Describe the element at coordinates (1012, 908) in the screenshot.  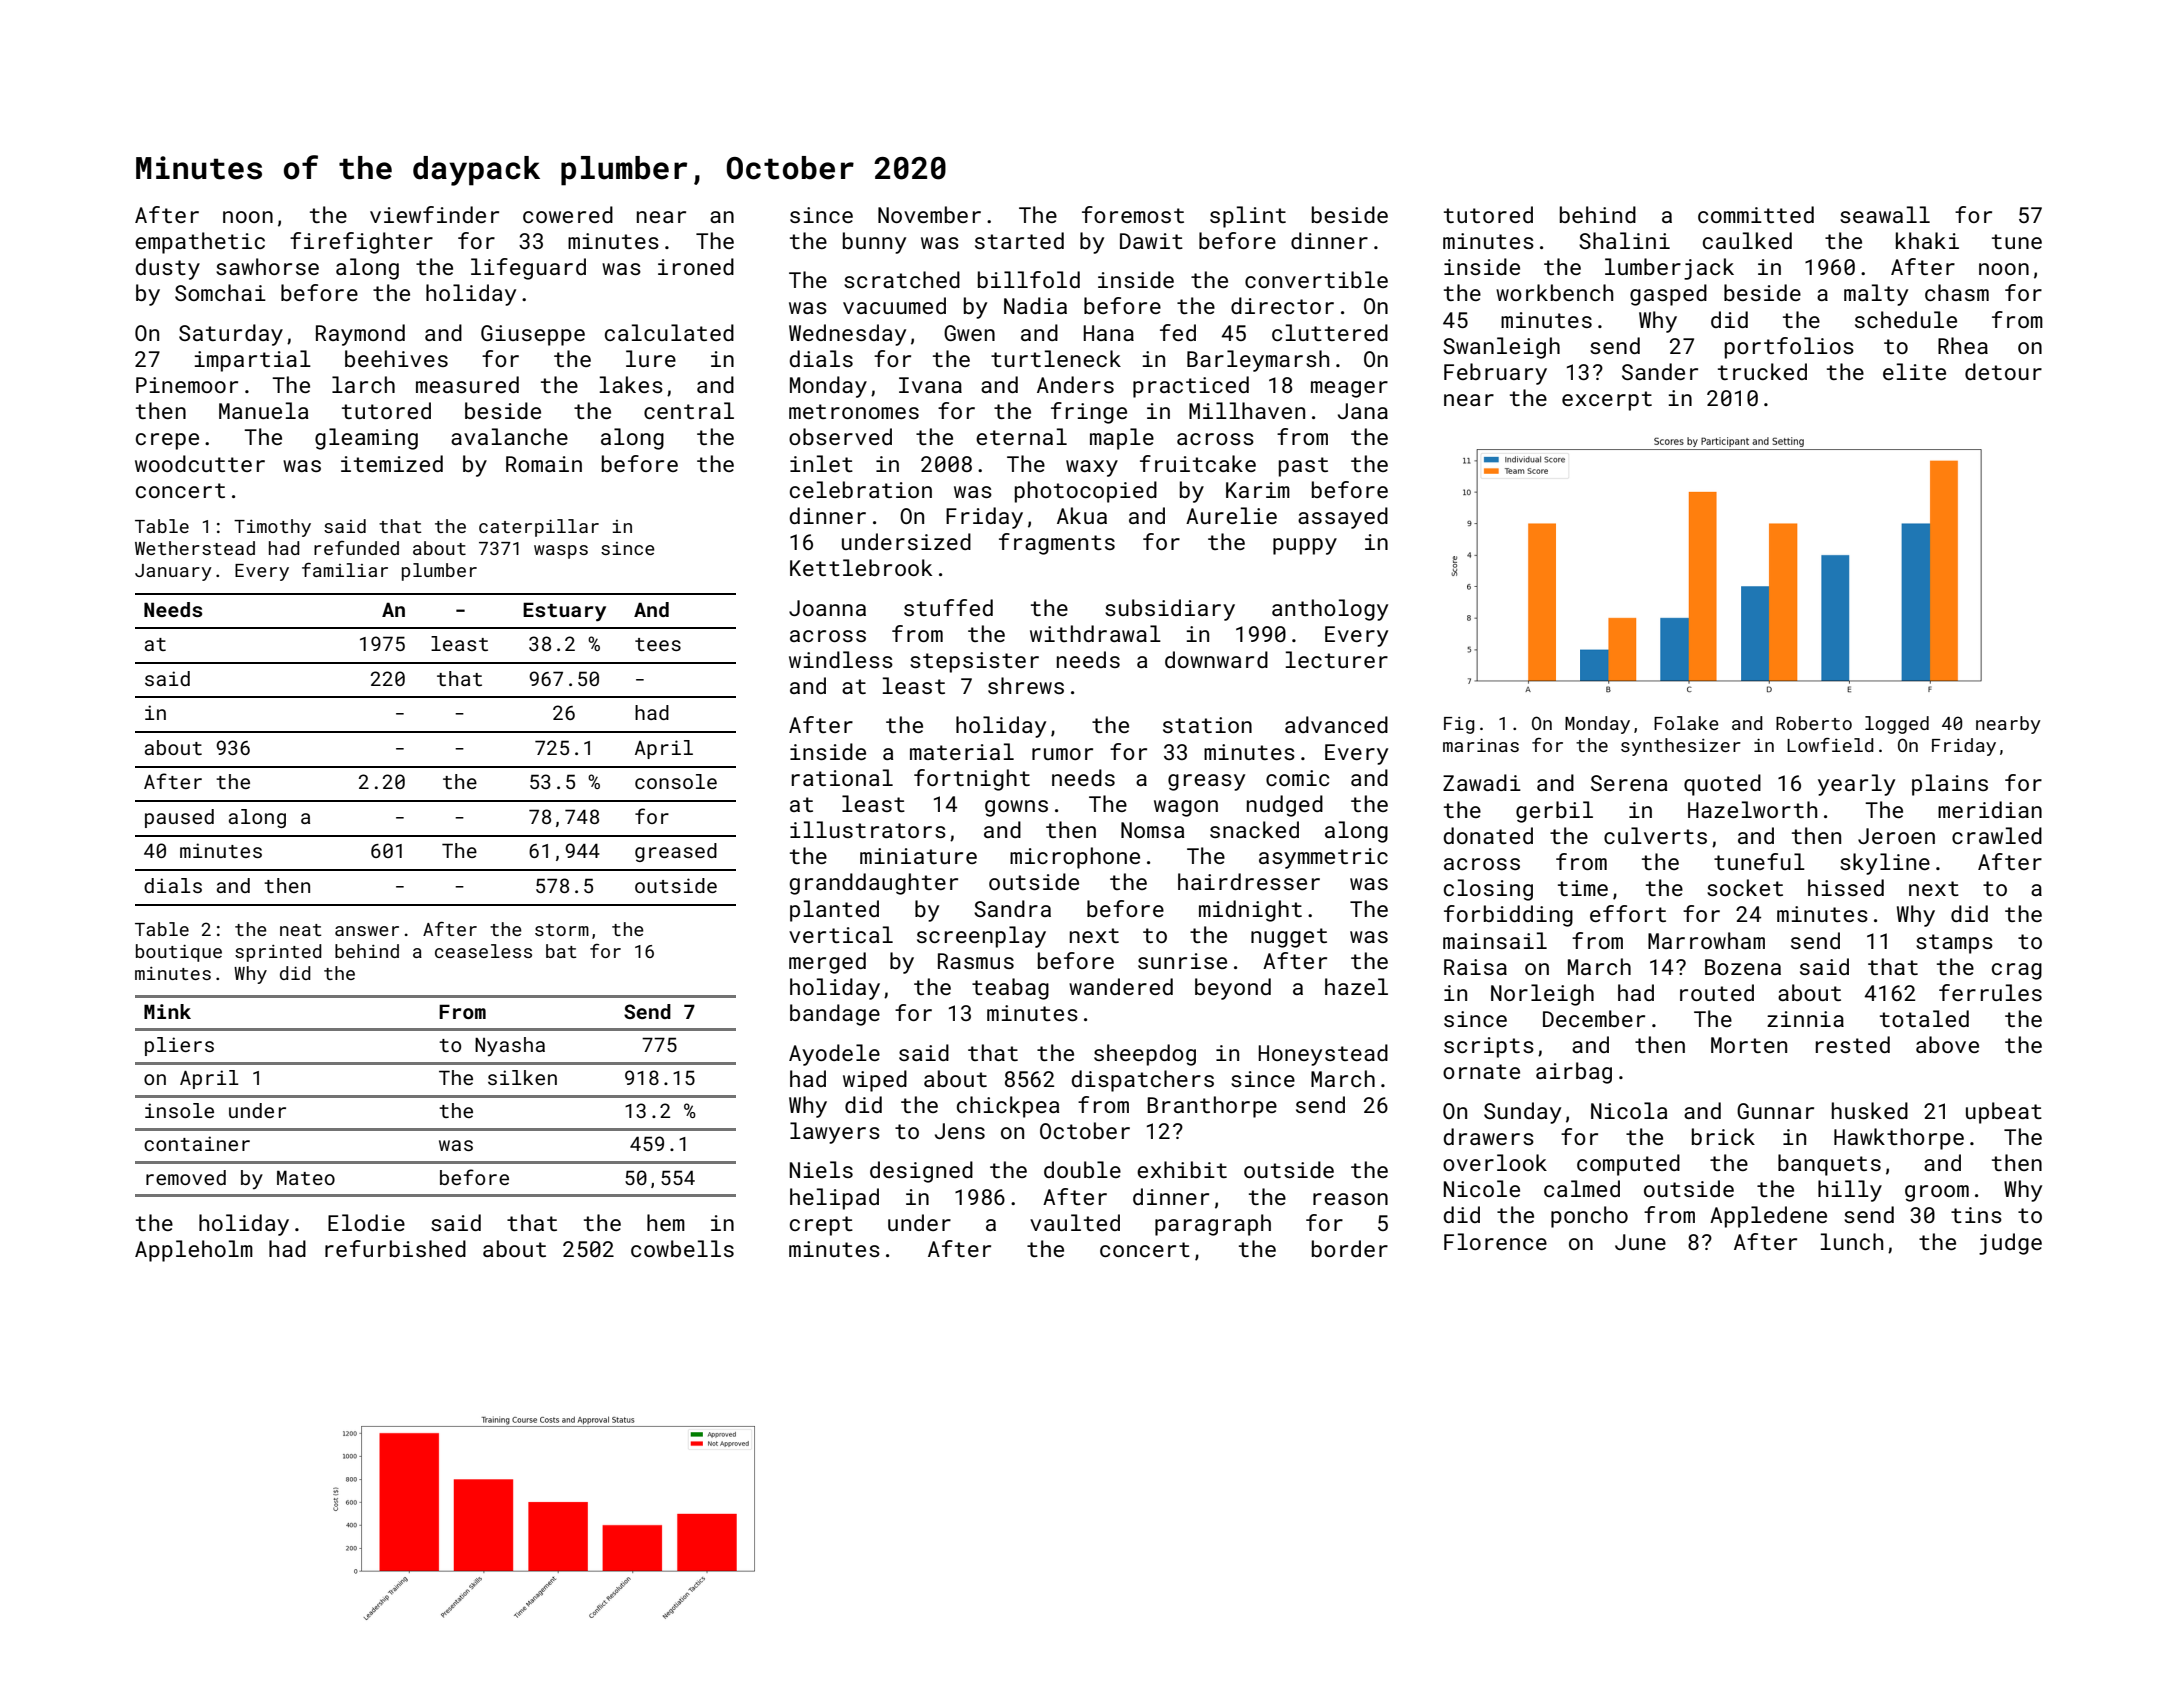
I see `Sandra` at that location.
